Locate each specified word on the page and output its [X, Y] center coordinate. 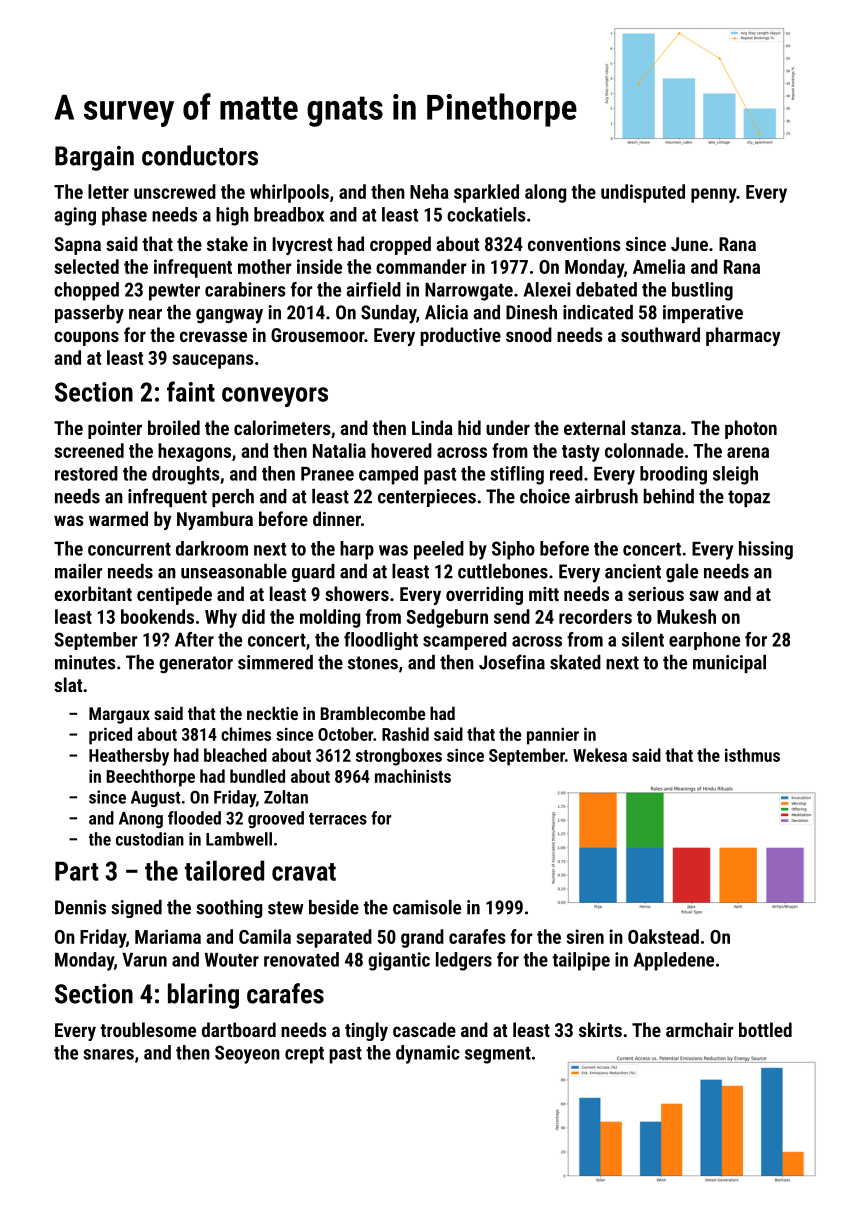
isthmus [752, 755]
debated [606, 289]
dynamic [428, 1054]
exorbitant [93, 593]
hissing [766, 550]
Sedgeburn [447, 618]
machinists [413, 776]
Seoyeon [247, 1054]
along [545, 193]
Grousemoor [317, 335]
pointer [115, 430]
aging [75, 216]
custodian [150, 839]
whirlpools [289, 193]
